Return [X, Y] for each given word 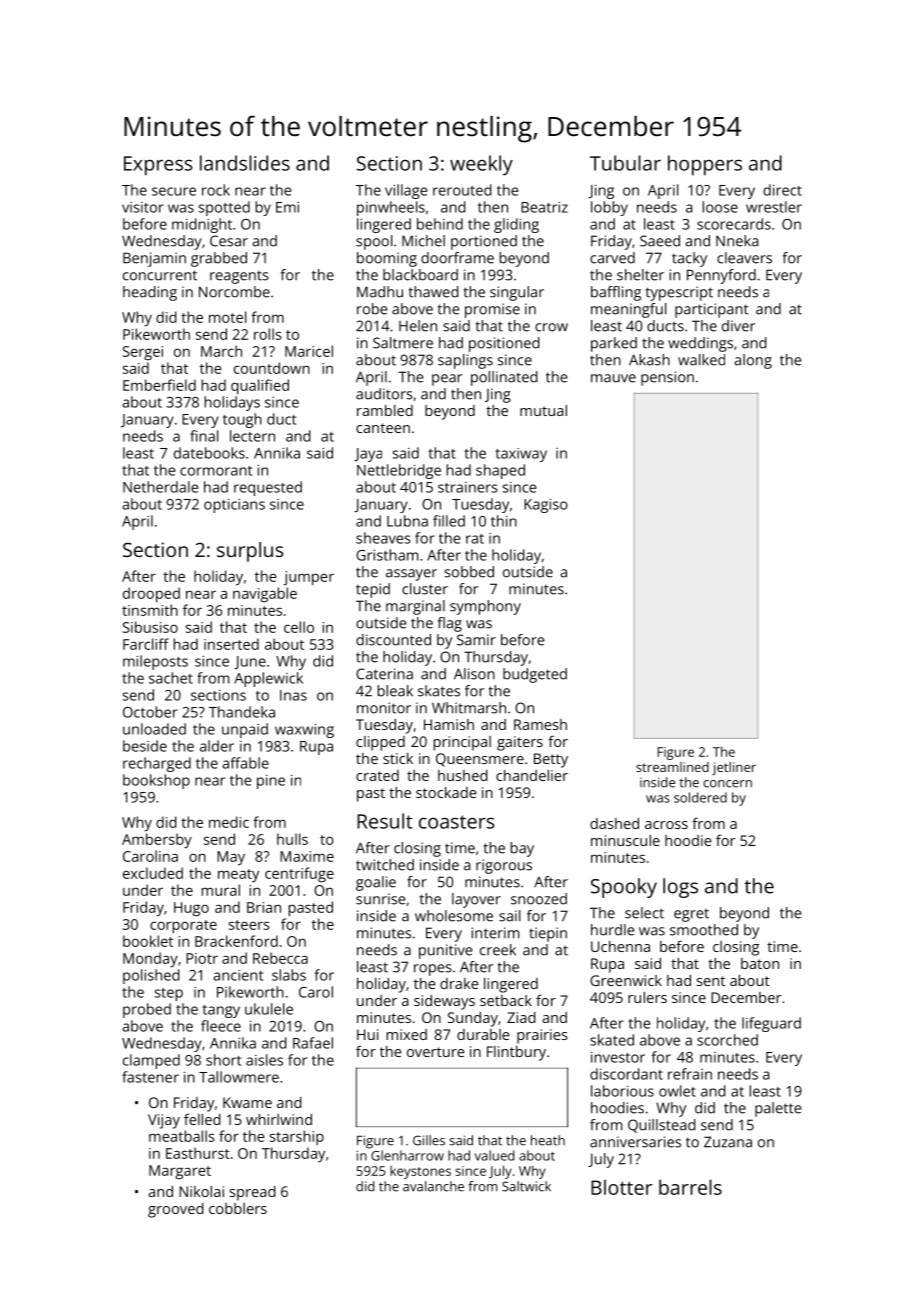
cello [299, 627]
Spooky [624, 888]
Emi [287, 207]
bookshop [156, 781]
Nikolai [201, 1191]
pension [667, 378]
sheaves [383, 538]
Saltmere [403, 343]
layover [476, 900]
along [753, 361]
